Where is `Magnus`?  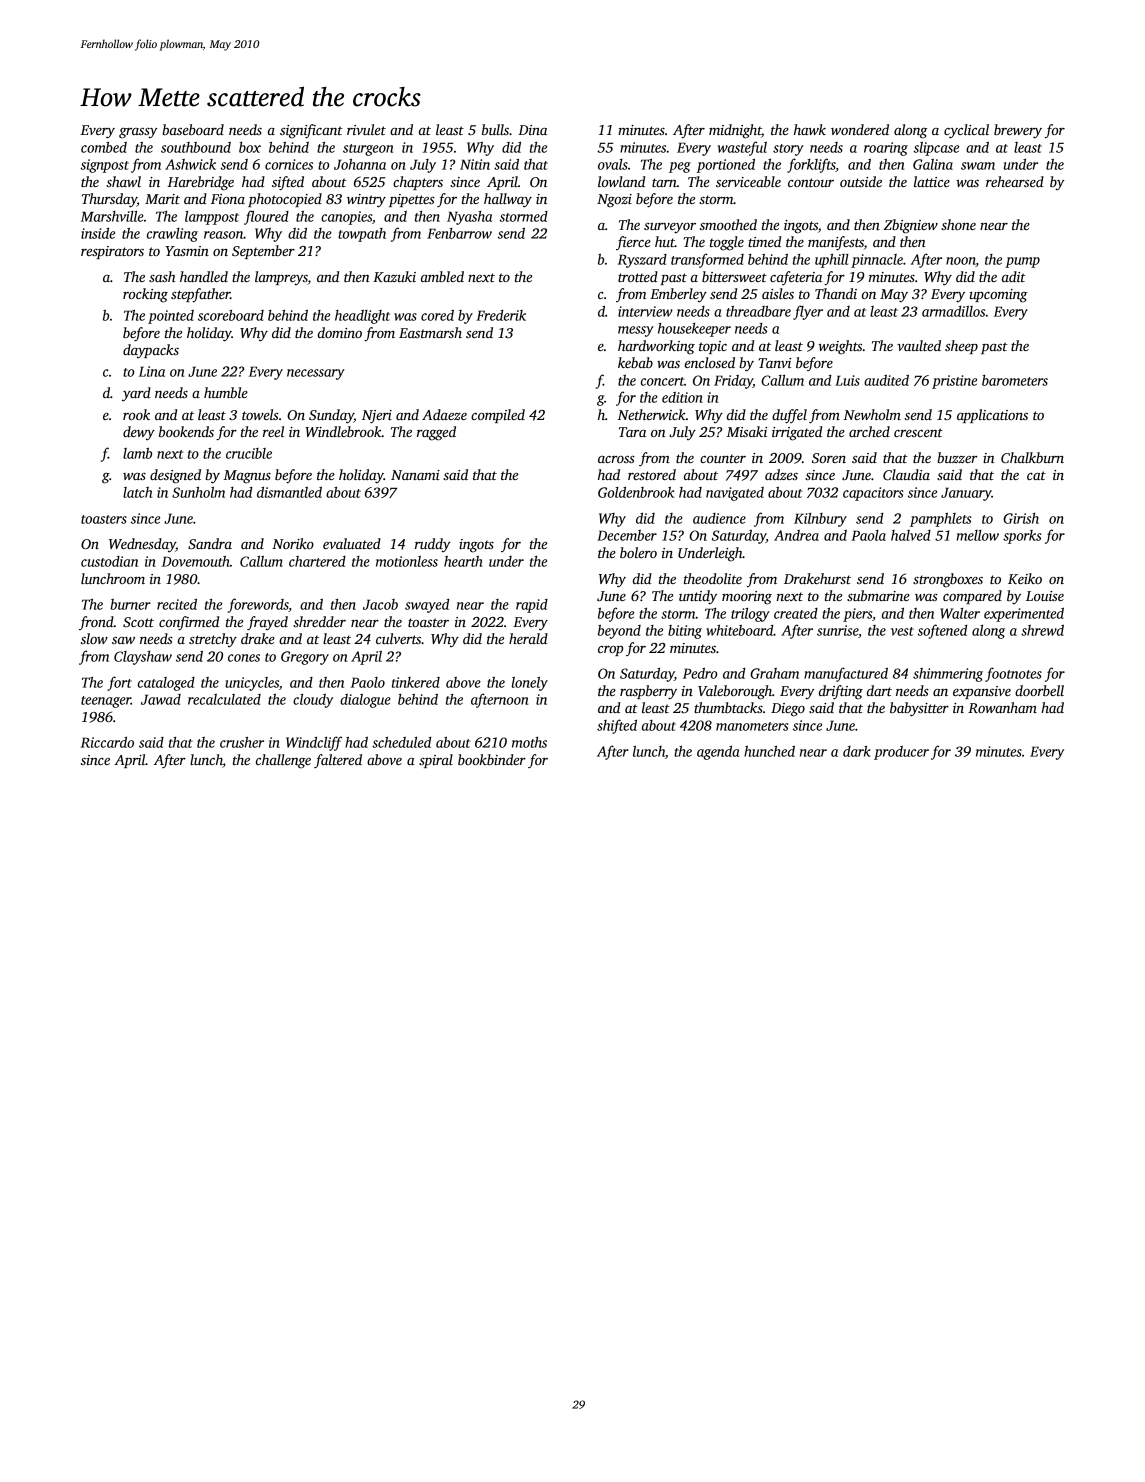 Magnus is located at coordinates (247, 477).
